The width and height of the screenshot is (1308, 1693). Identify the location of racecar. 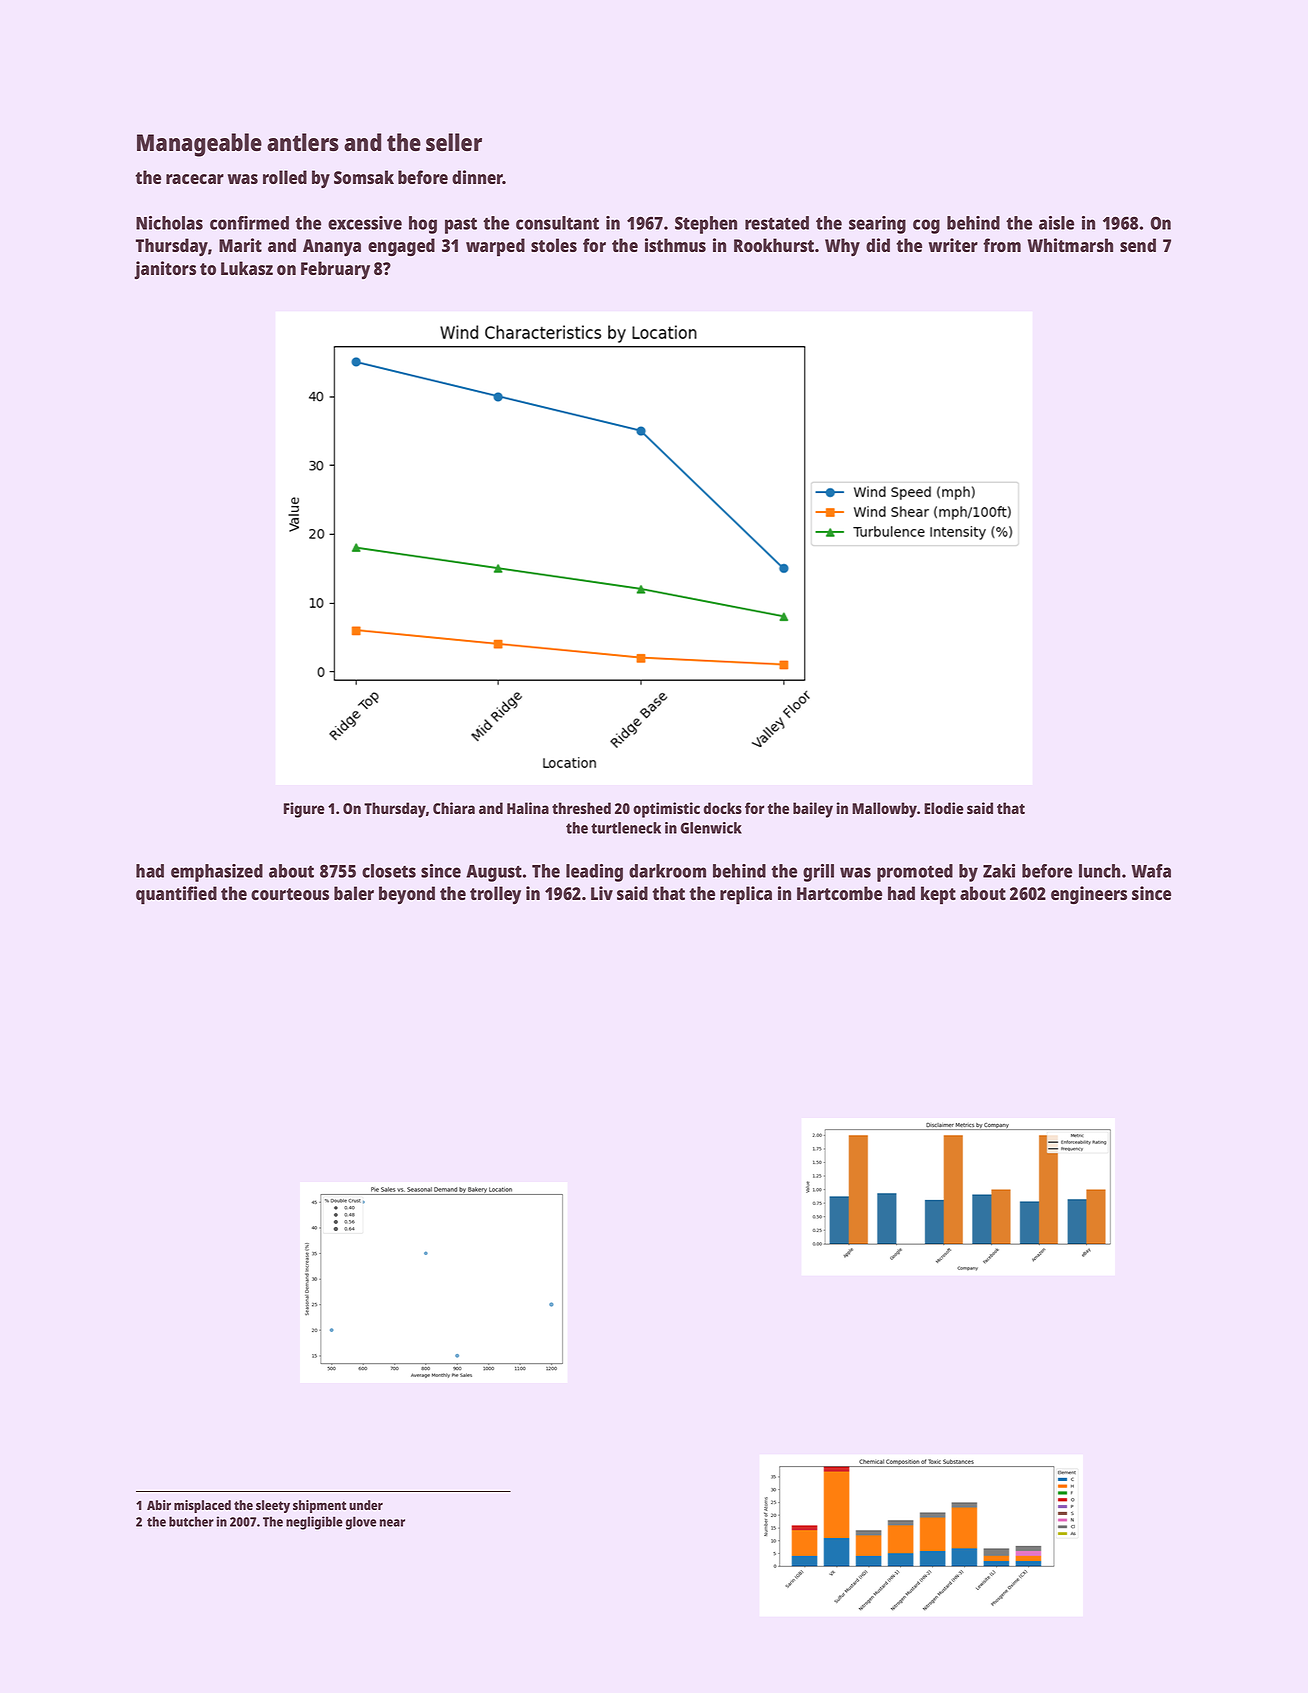
(195, 179).
